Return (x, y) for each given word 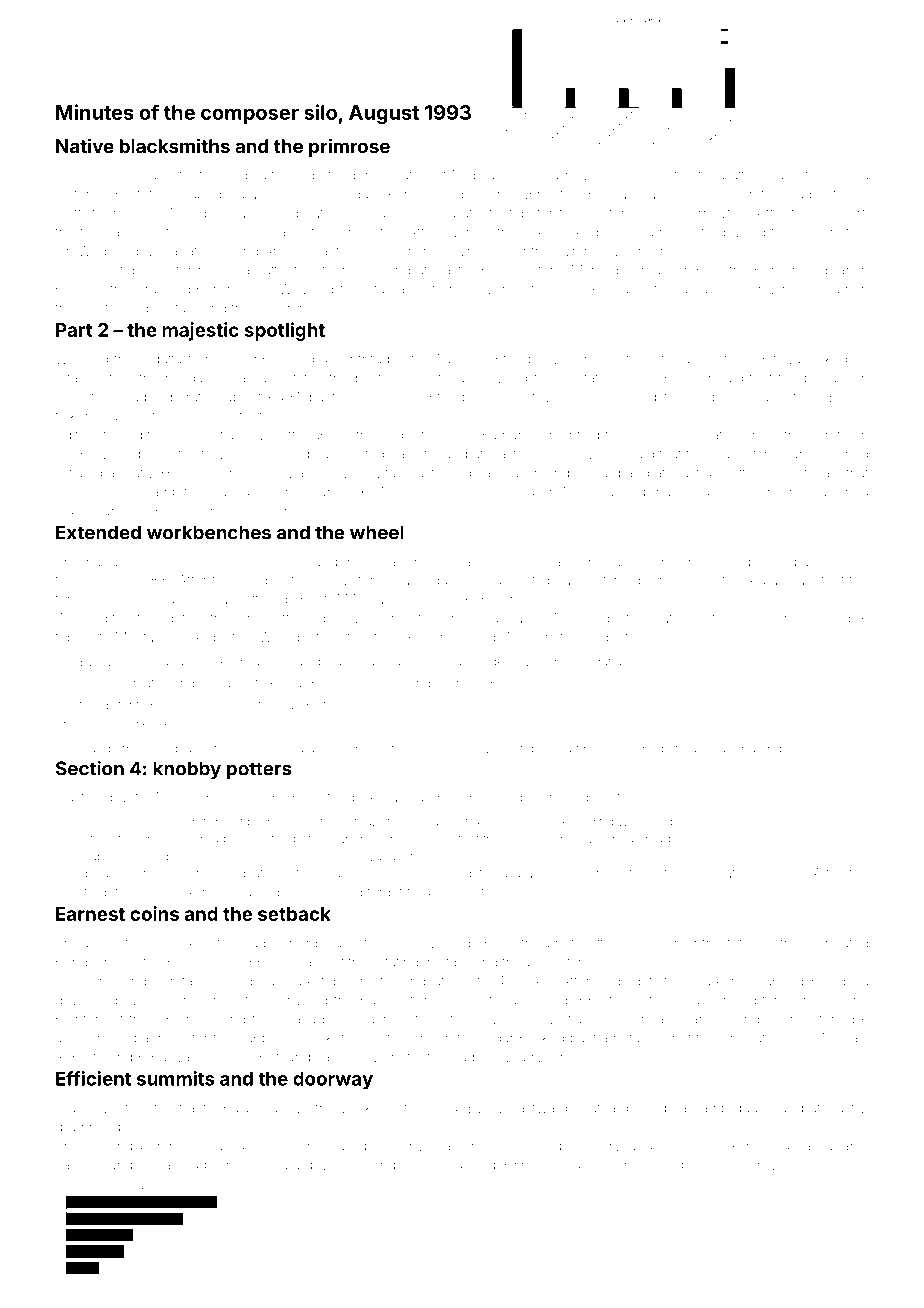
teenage (297, 177)
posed (342, 1020)
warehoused (211, 1057)
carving (734, 751)
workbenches (209, 532)
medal (369, 749)
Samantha (689, 943)
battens (745, 175)
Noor (696, 378)
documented (653, 175)
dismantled (565, 435)
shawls (231, 683)
